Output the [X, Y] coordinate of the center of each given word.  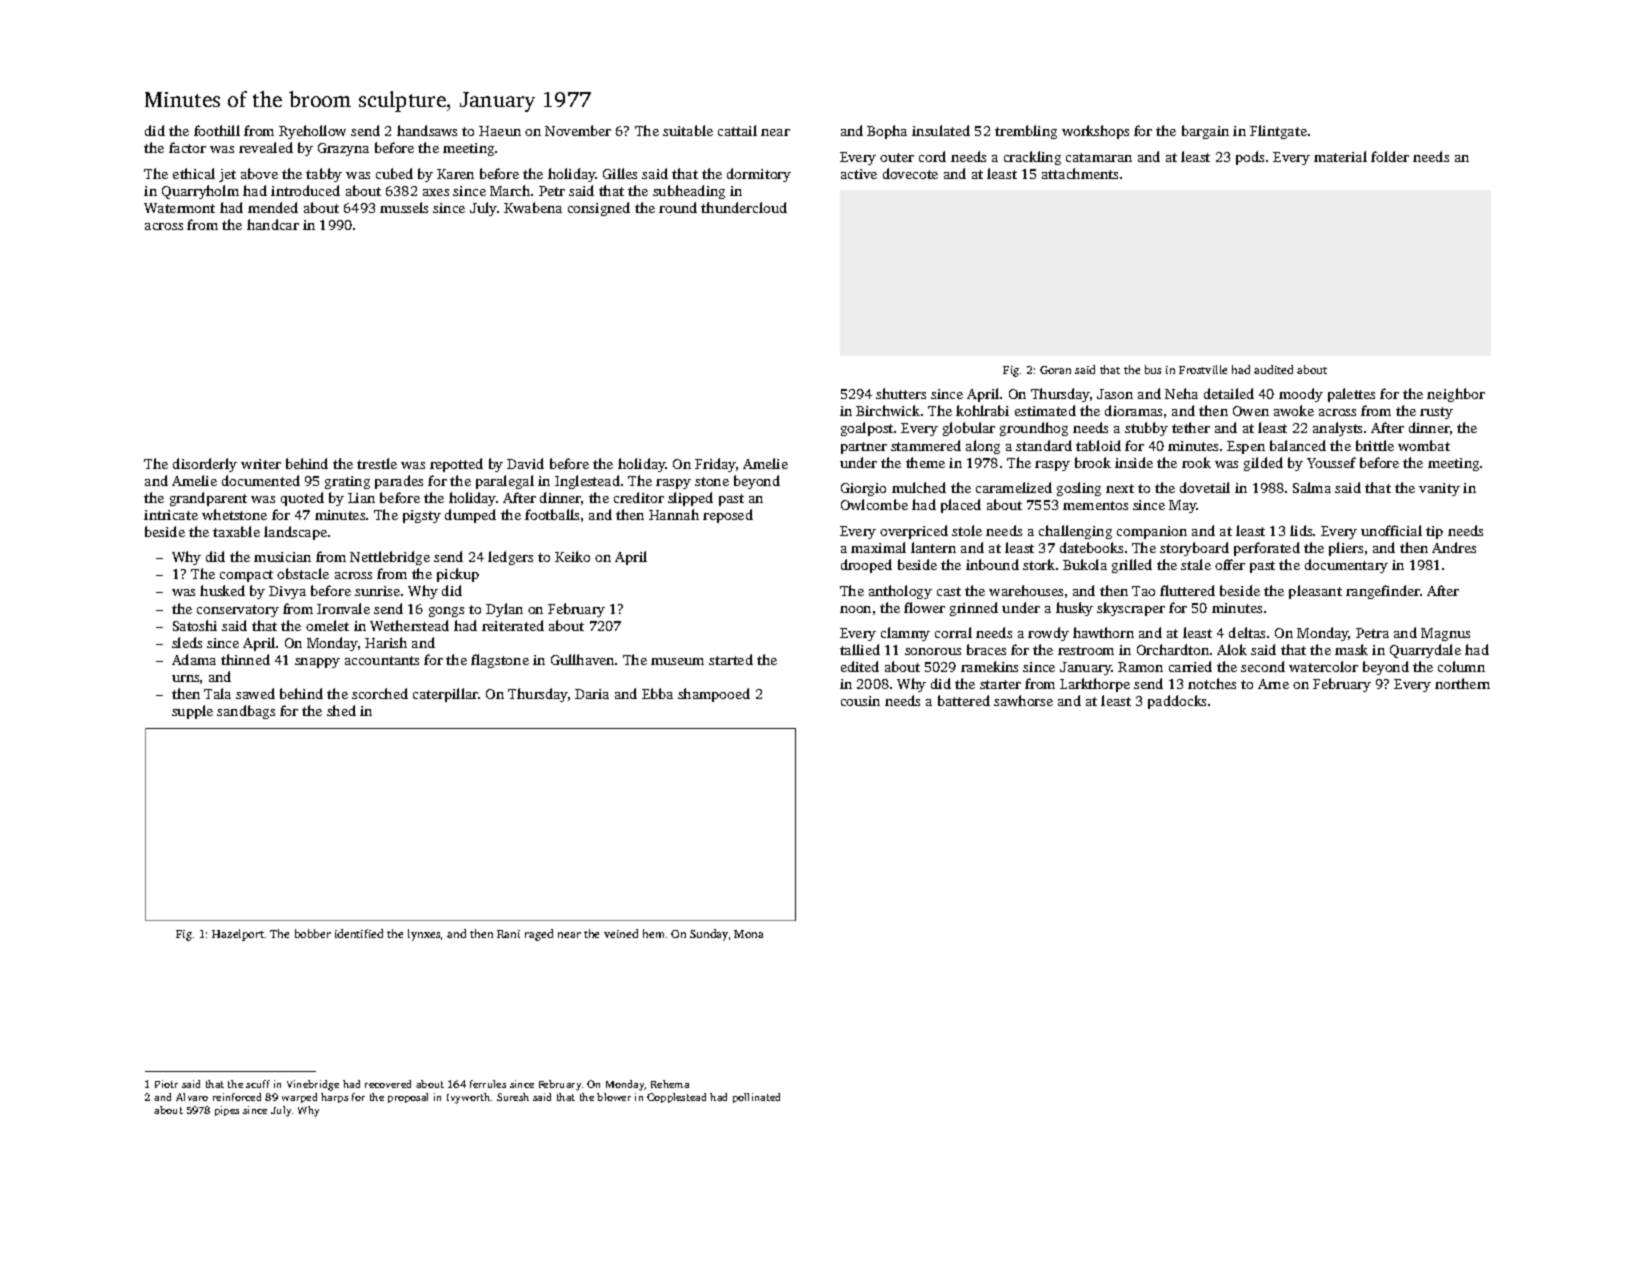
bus [1153, 369]
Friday [715, 465]
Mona [748, 934]
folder [1390, 156]
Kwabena [533, 207]
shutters [901, 393]
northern [1462, 683]
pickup [458, 575]
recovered [388, 1084]
